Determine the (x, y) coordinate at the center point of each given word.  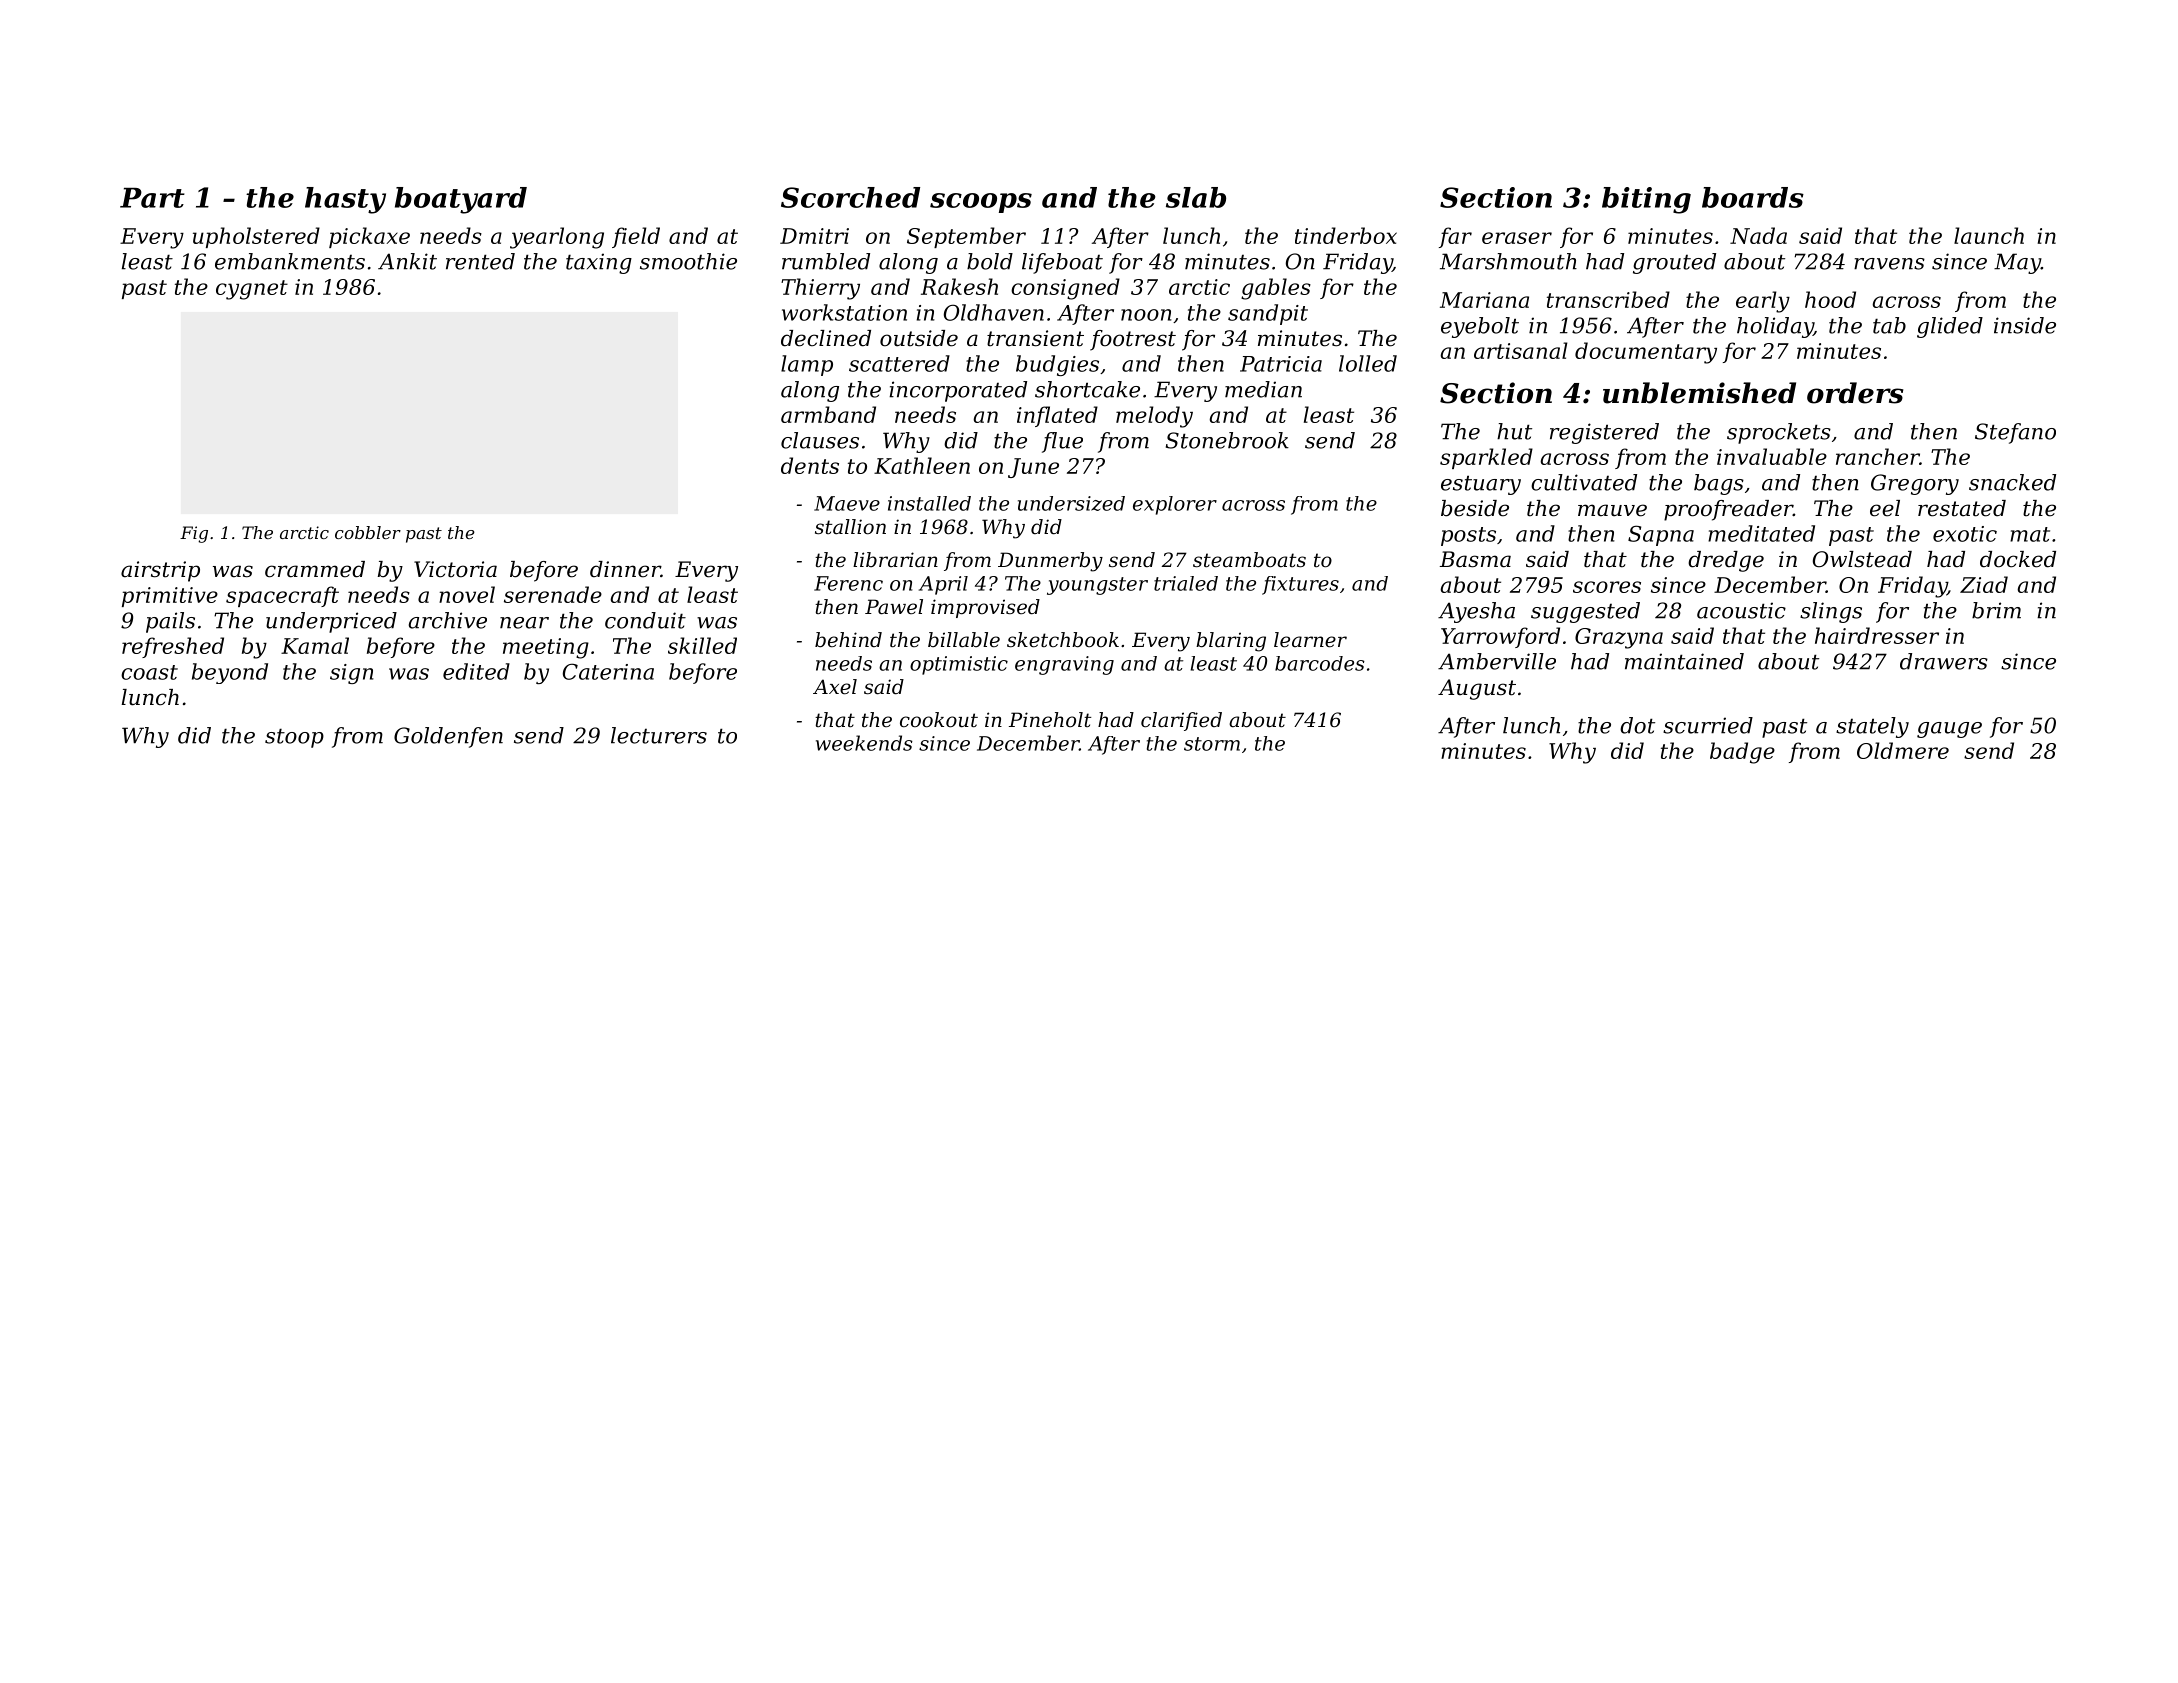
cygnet (252, 290)
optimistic (959, 665)
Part (152, 198)
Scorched (850, 197)
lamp (807, 365)
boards (1753, 197)
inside (2025, 325)
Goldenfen (448, 737)
